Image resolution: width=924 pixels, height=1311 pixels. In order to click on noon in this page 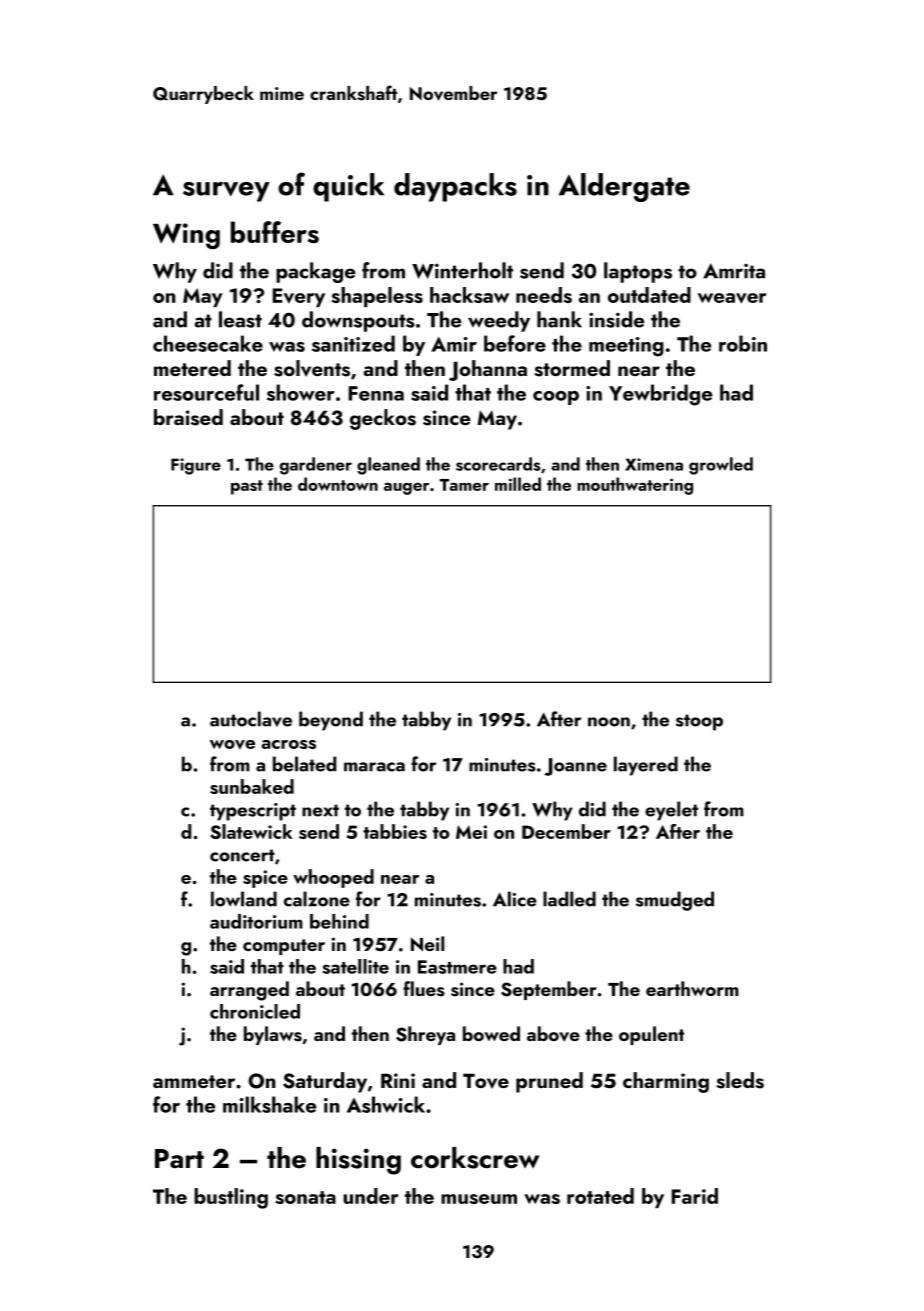, I will do `click(609, 722)`.
